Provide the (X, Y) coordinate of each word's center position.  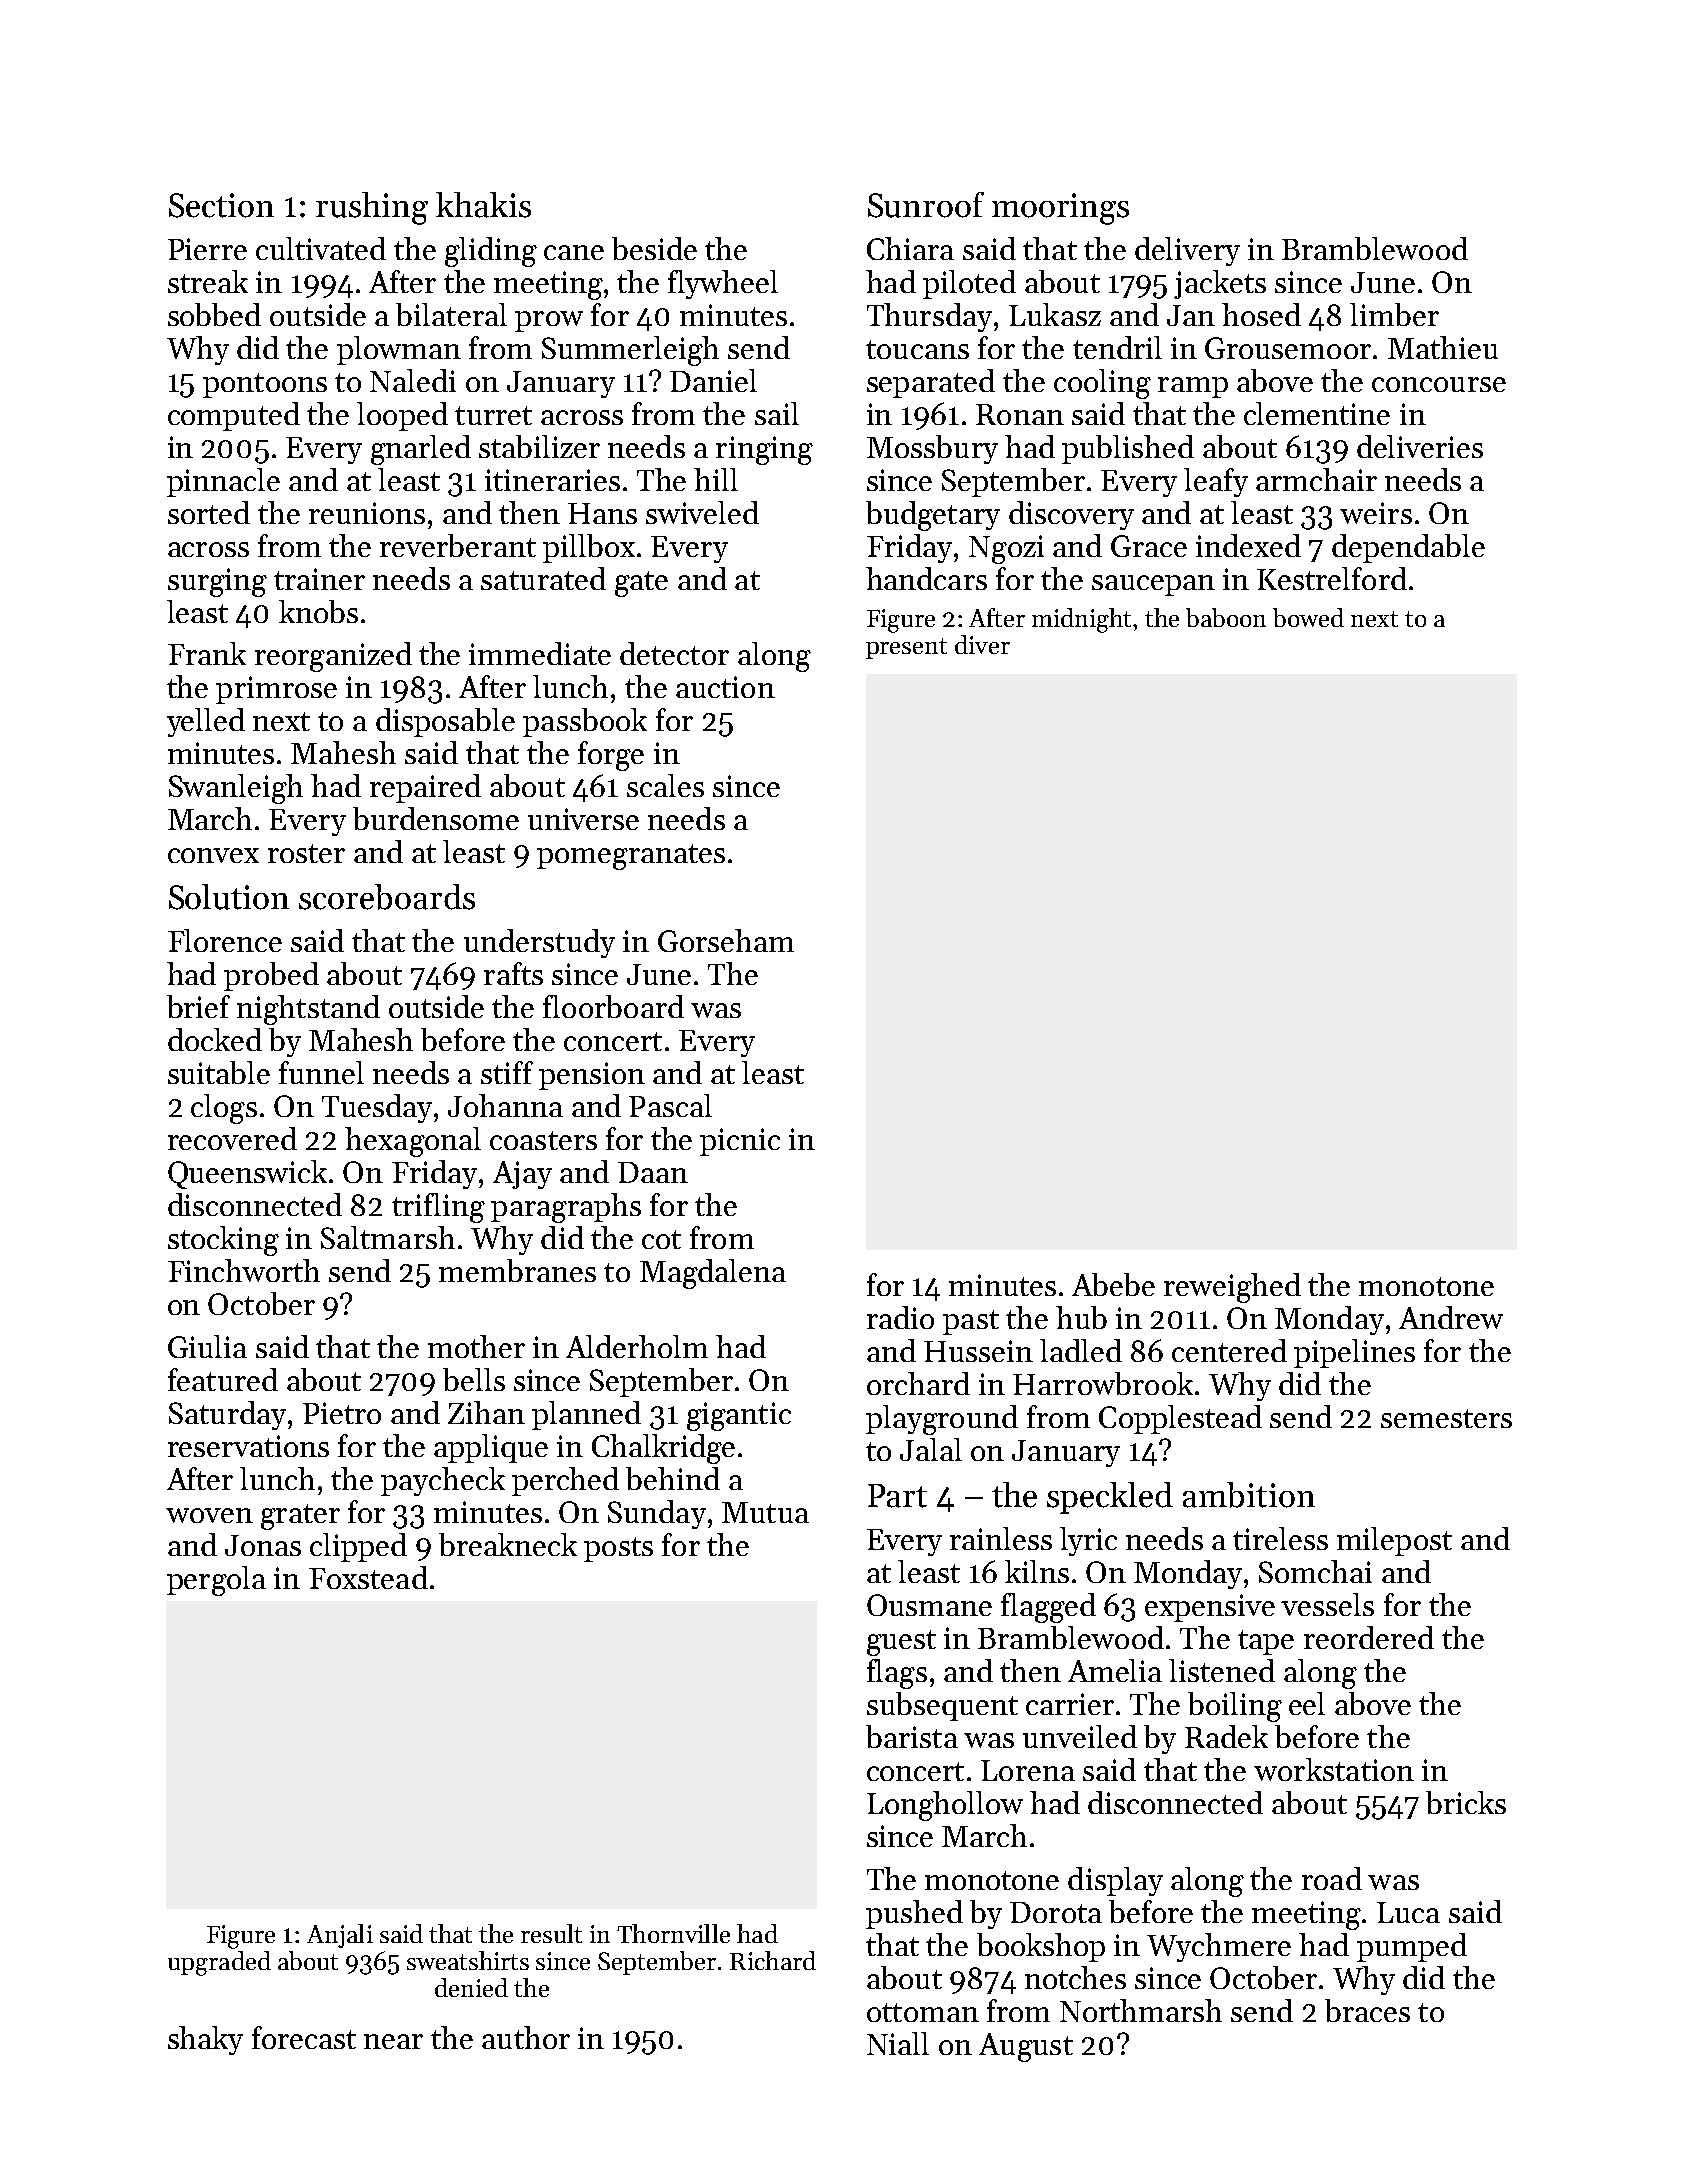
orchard (918, 1383)
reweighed (1232, 1288)
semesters (1446, 1418)
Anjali (340, 1936)
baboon (1226, 617)
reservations (248, 1446)
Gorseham (726, 940)
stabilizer (539, 446)
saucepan (1153, 585)
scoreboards (387, 897)
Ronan (1020, 414)
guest (901, 1643)
